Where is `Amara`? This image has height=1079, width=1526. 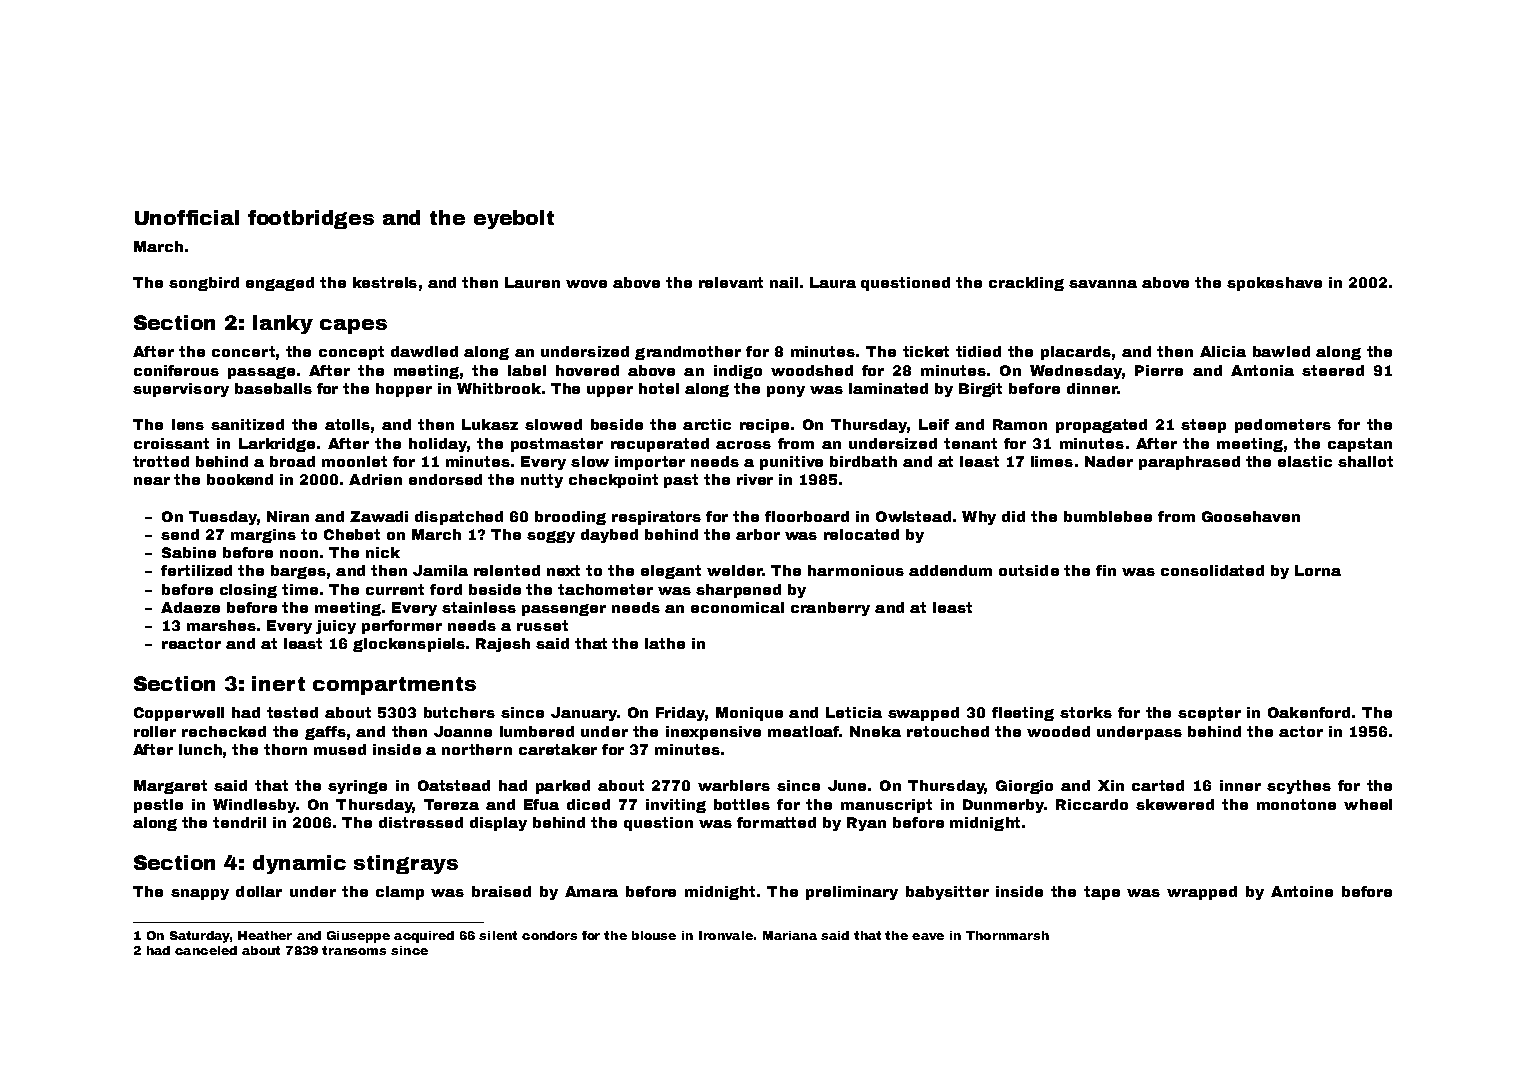
Amara is located at coordinates (591, 891).
